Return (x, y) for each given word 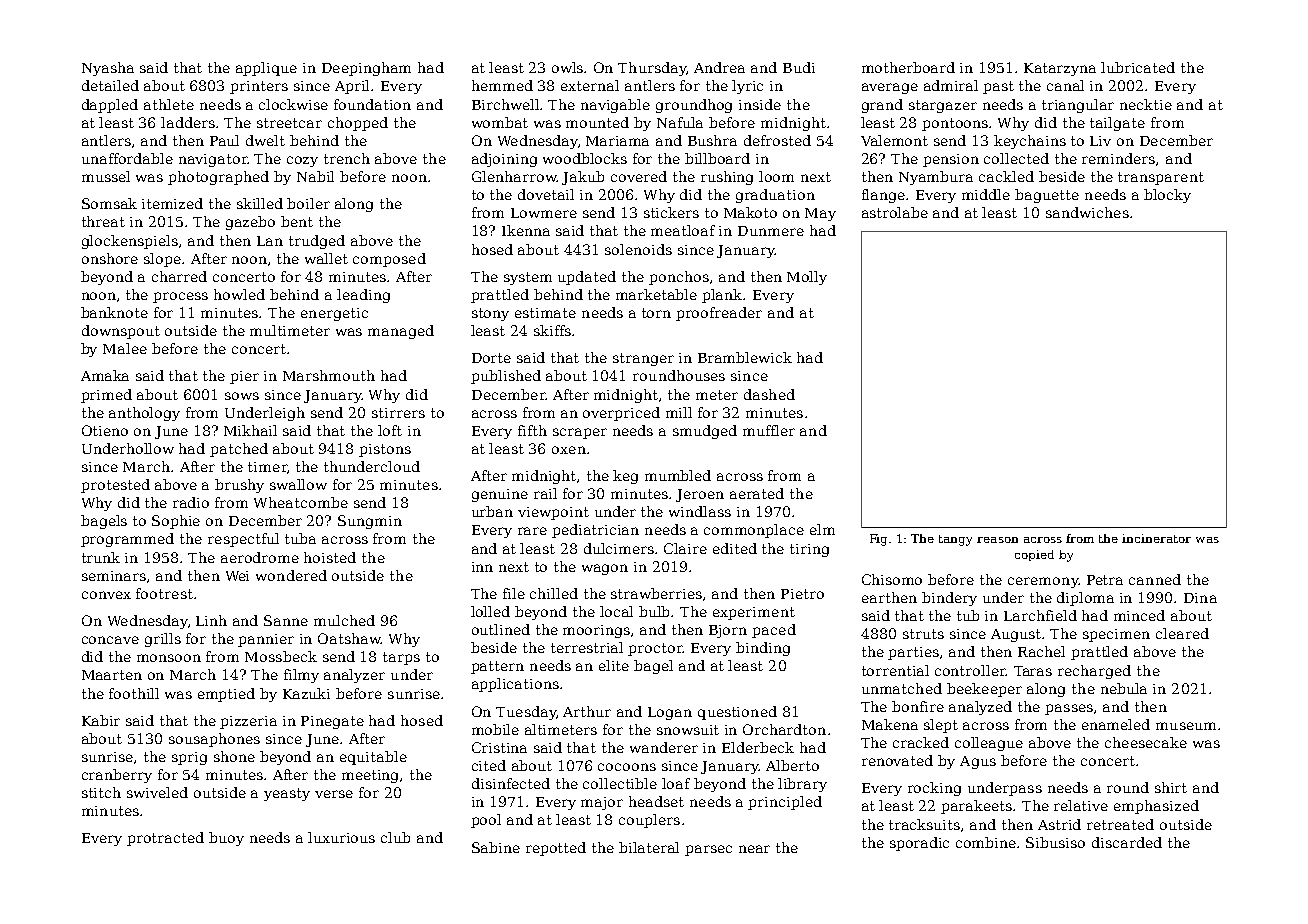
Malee (125, 348)
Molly (807, 278)
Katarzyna (1060, 69)
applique (266, 69)
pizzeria (248, 722)
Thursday (652, 69)
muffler (769, 430)
